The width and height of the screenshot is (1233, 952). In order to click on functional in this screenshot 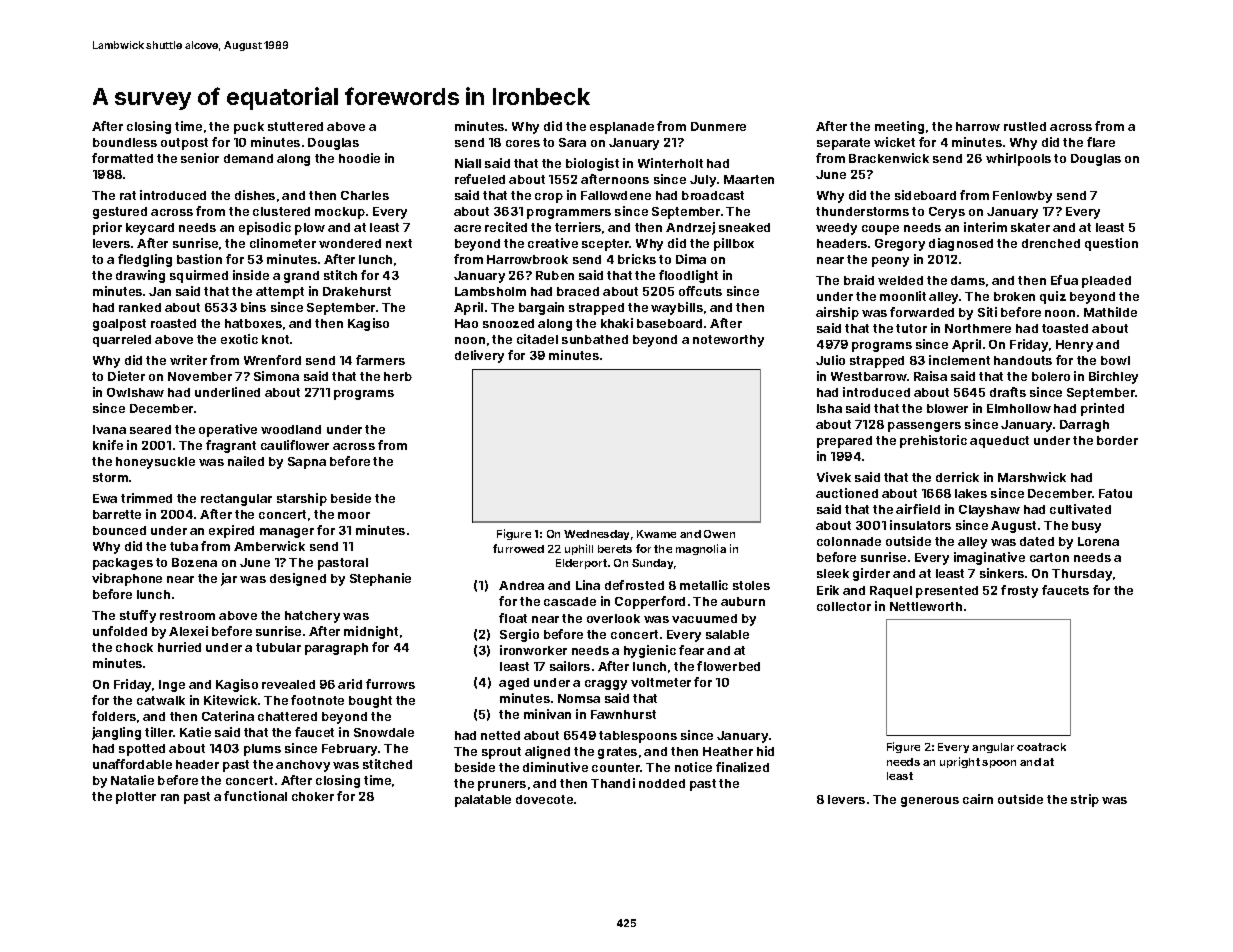, I will do `click(255, 796)`.
